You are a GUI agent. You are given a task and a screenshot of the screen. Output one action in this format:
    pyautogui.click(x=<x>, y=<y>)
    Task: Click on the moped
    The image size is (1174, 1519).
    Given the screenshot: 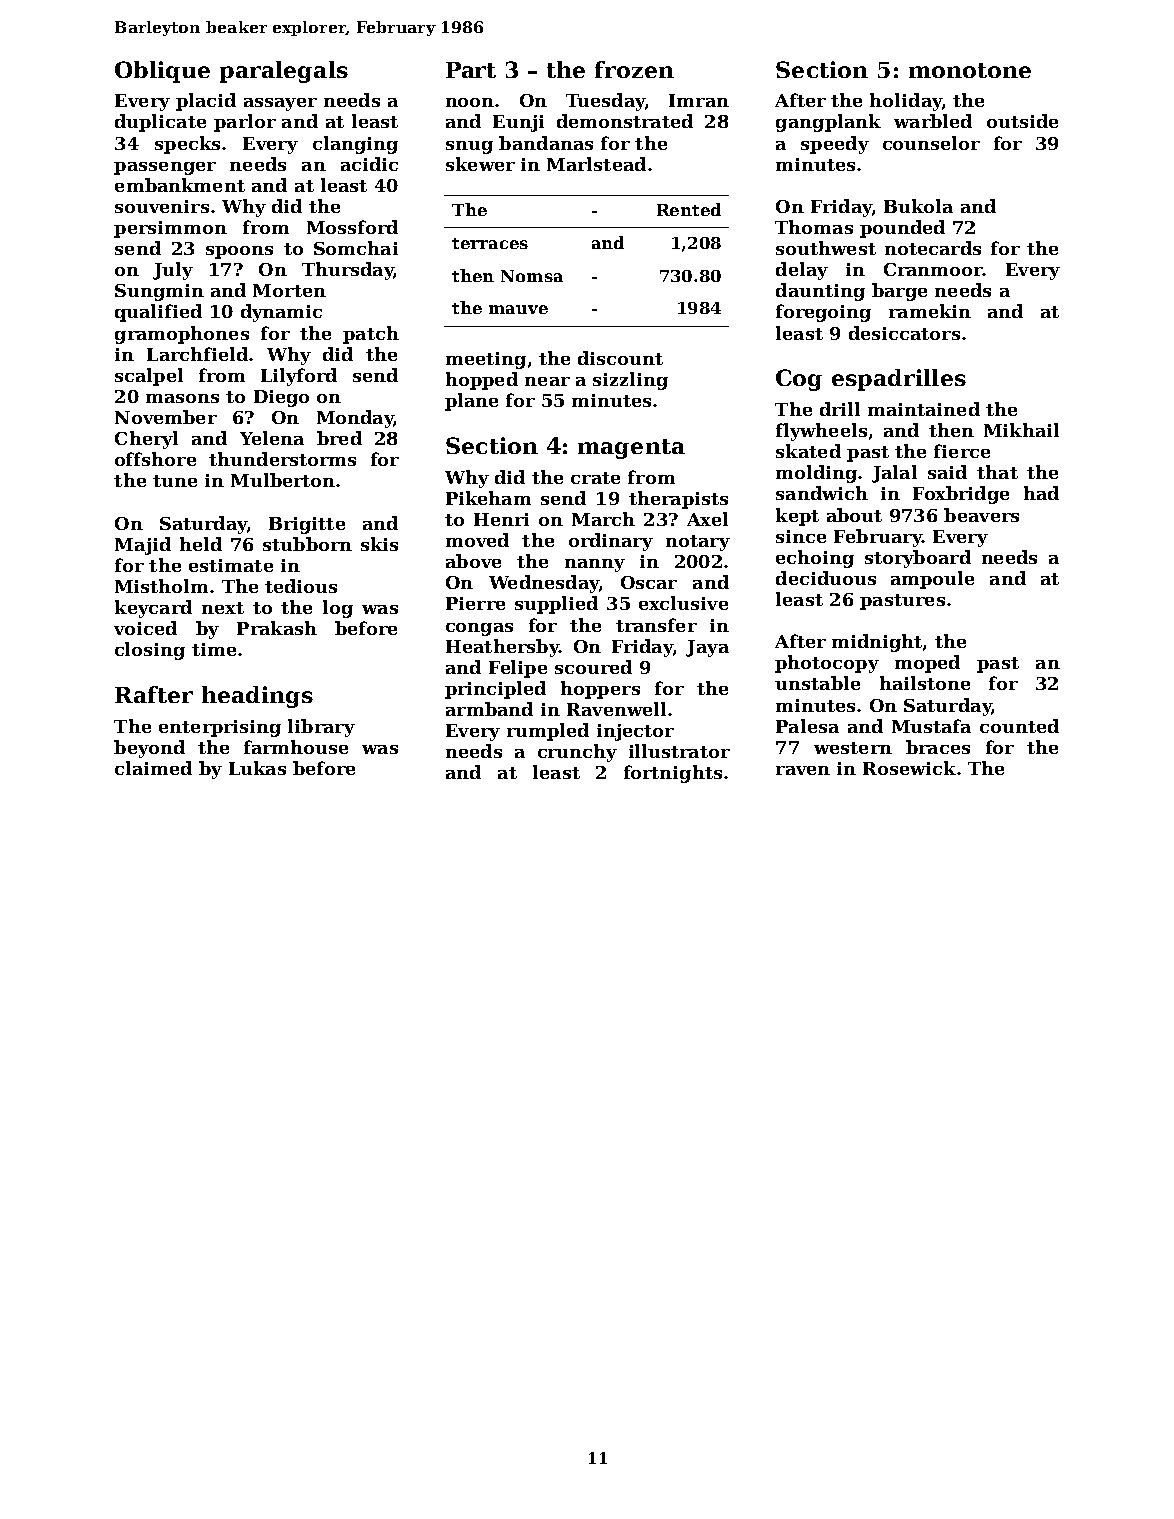 What is the action you would take?
    pyautogui.click(x=927, y=664)
